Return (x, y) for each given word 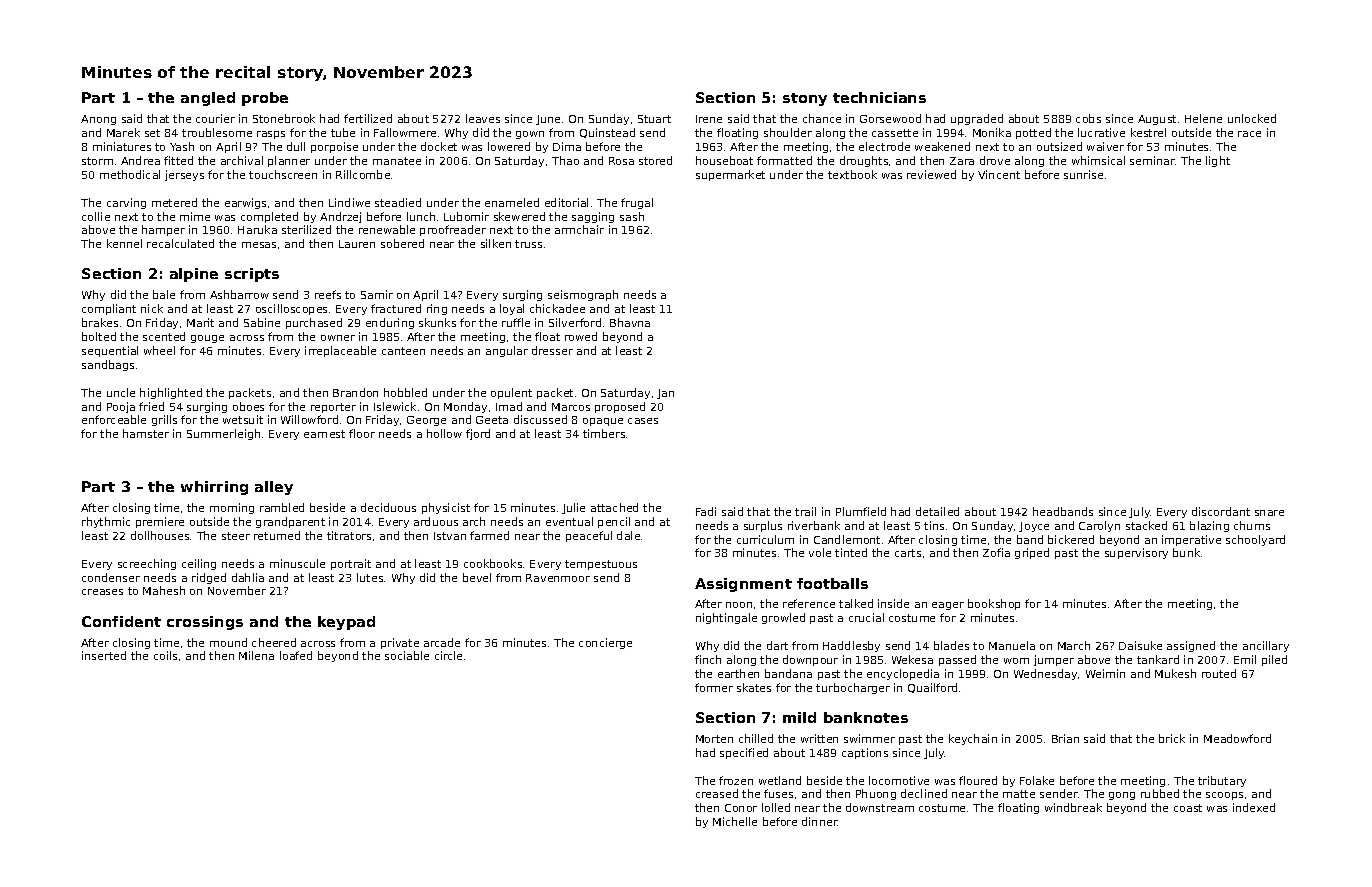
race (1249, 134)
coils (165, 655)
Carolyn (1099, 526)
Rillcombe (363, 174)
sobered (402, 243)
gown (530, 135)
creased (717, 793)
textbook (852, 174)
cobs (1088, 118)
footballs (832, 583)
